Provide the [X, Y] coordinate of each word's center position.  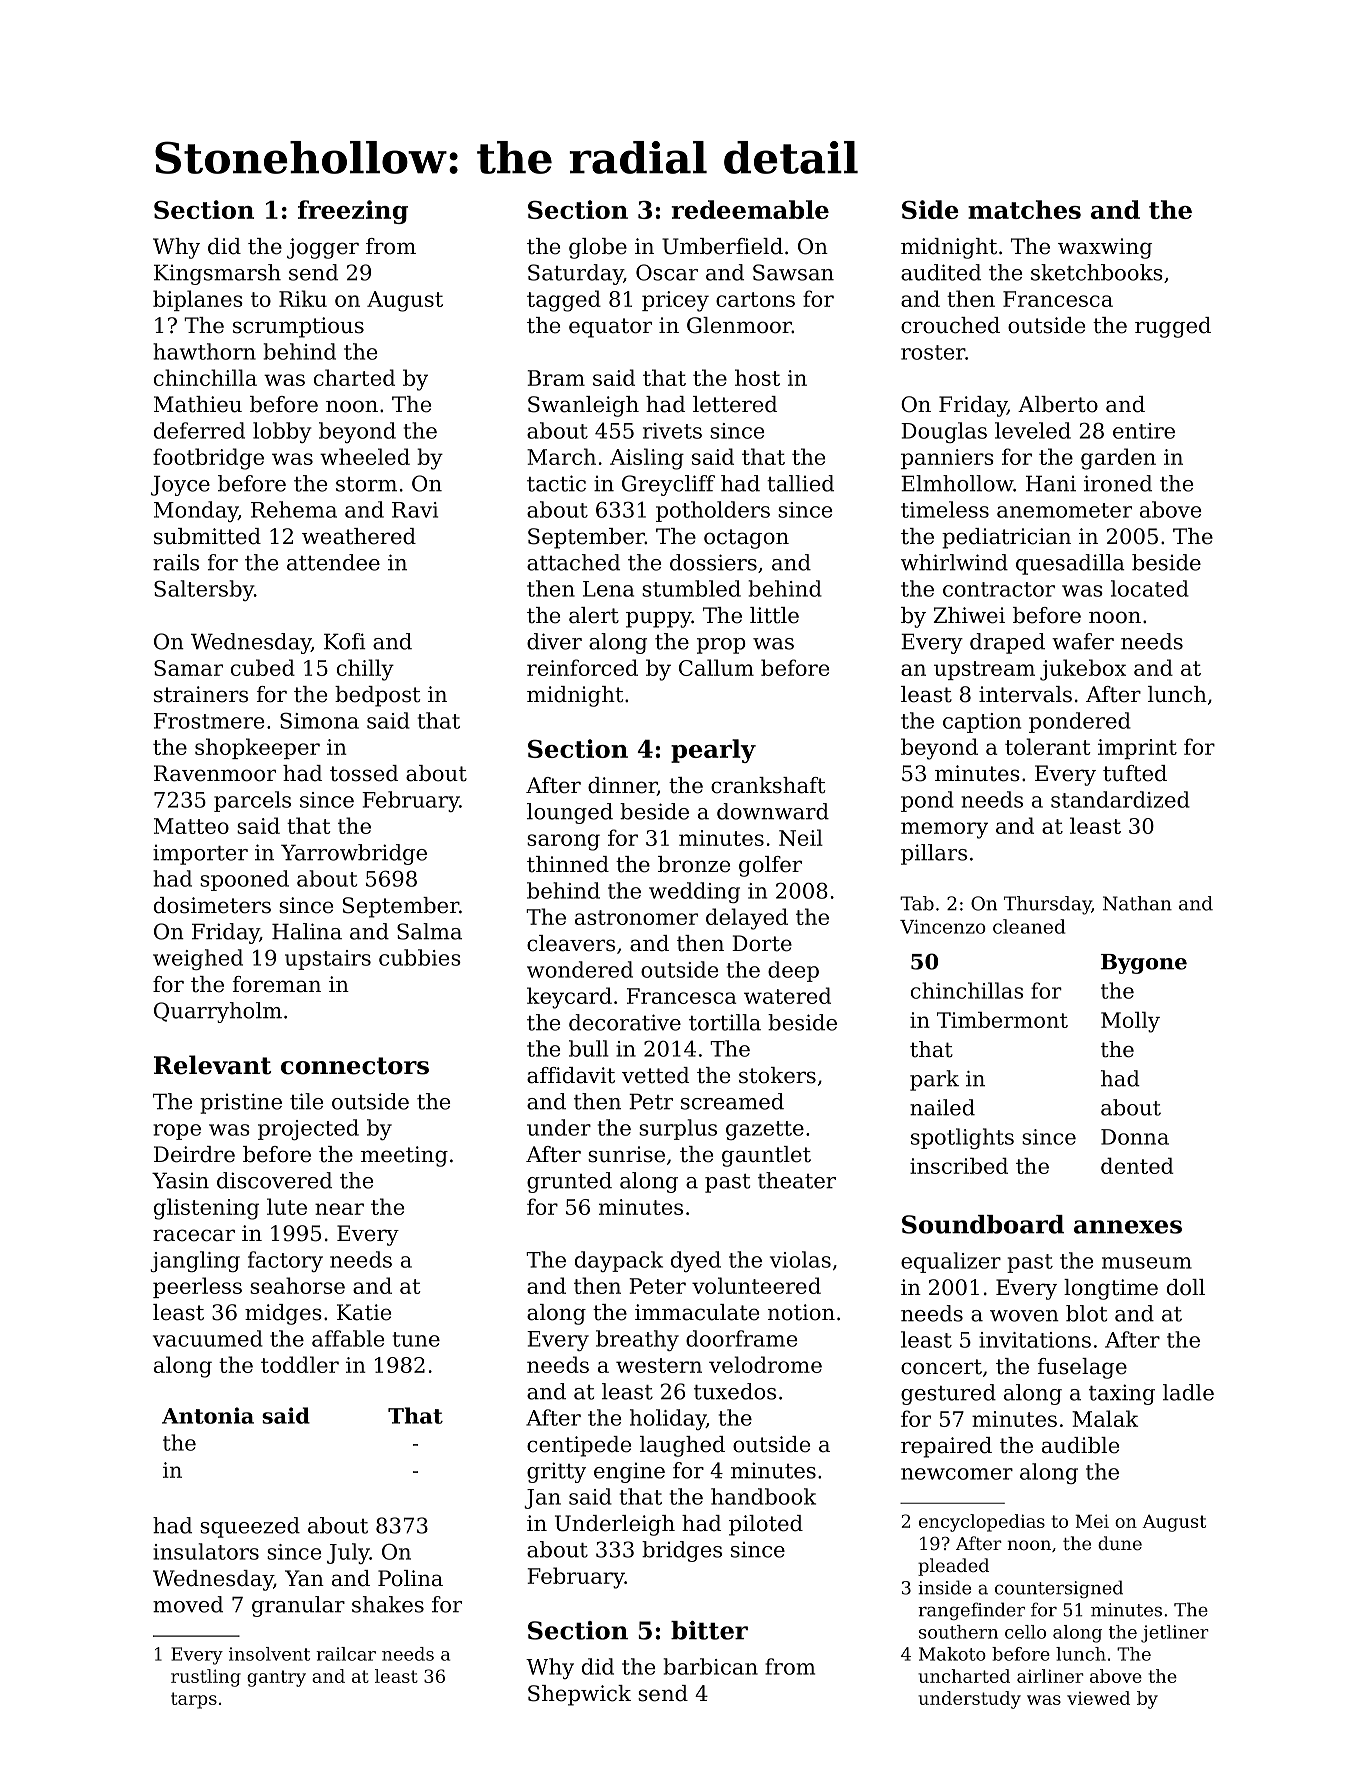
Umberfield [722, 246]
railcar [346, 1654]
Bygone [1144, 964]
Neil [801, 837]
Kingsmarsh [217, 274]
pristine [241, 1103]
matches [1024, 209]
